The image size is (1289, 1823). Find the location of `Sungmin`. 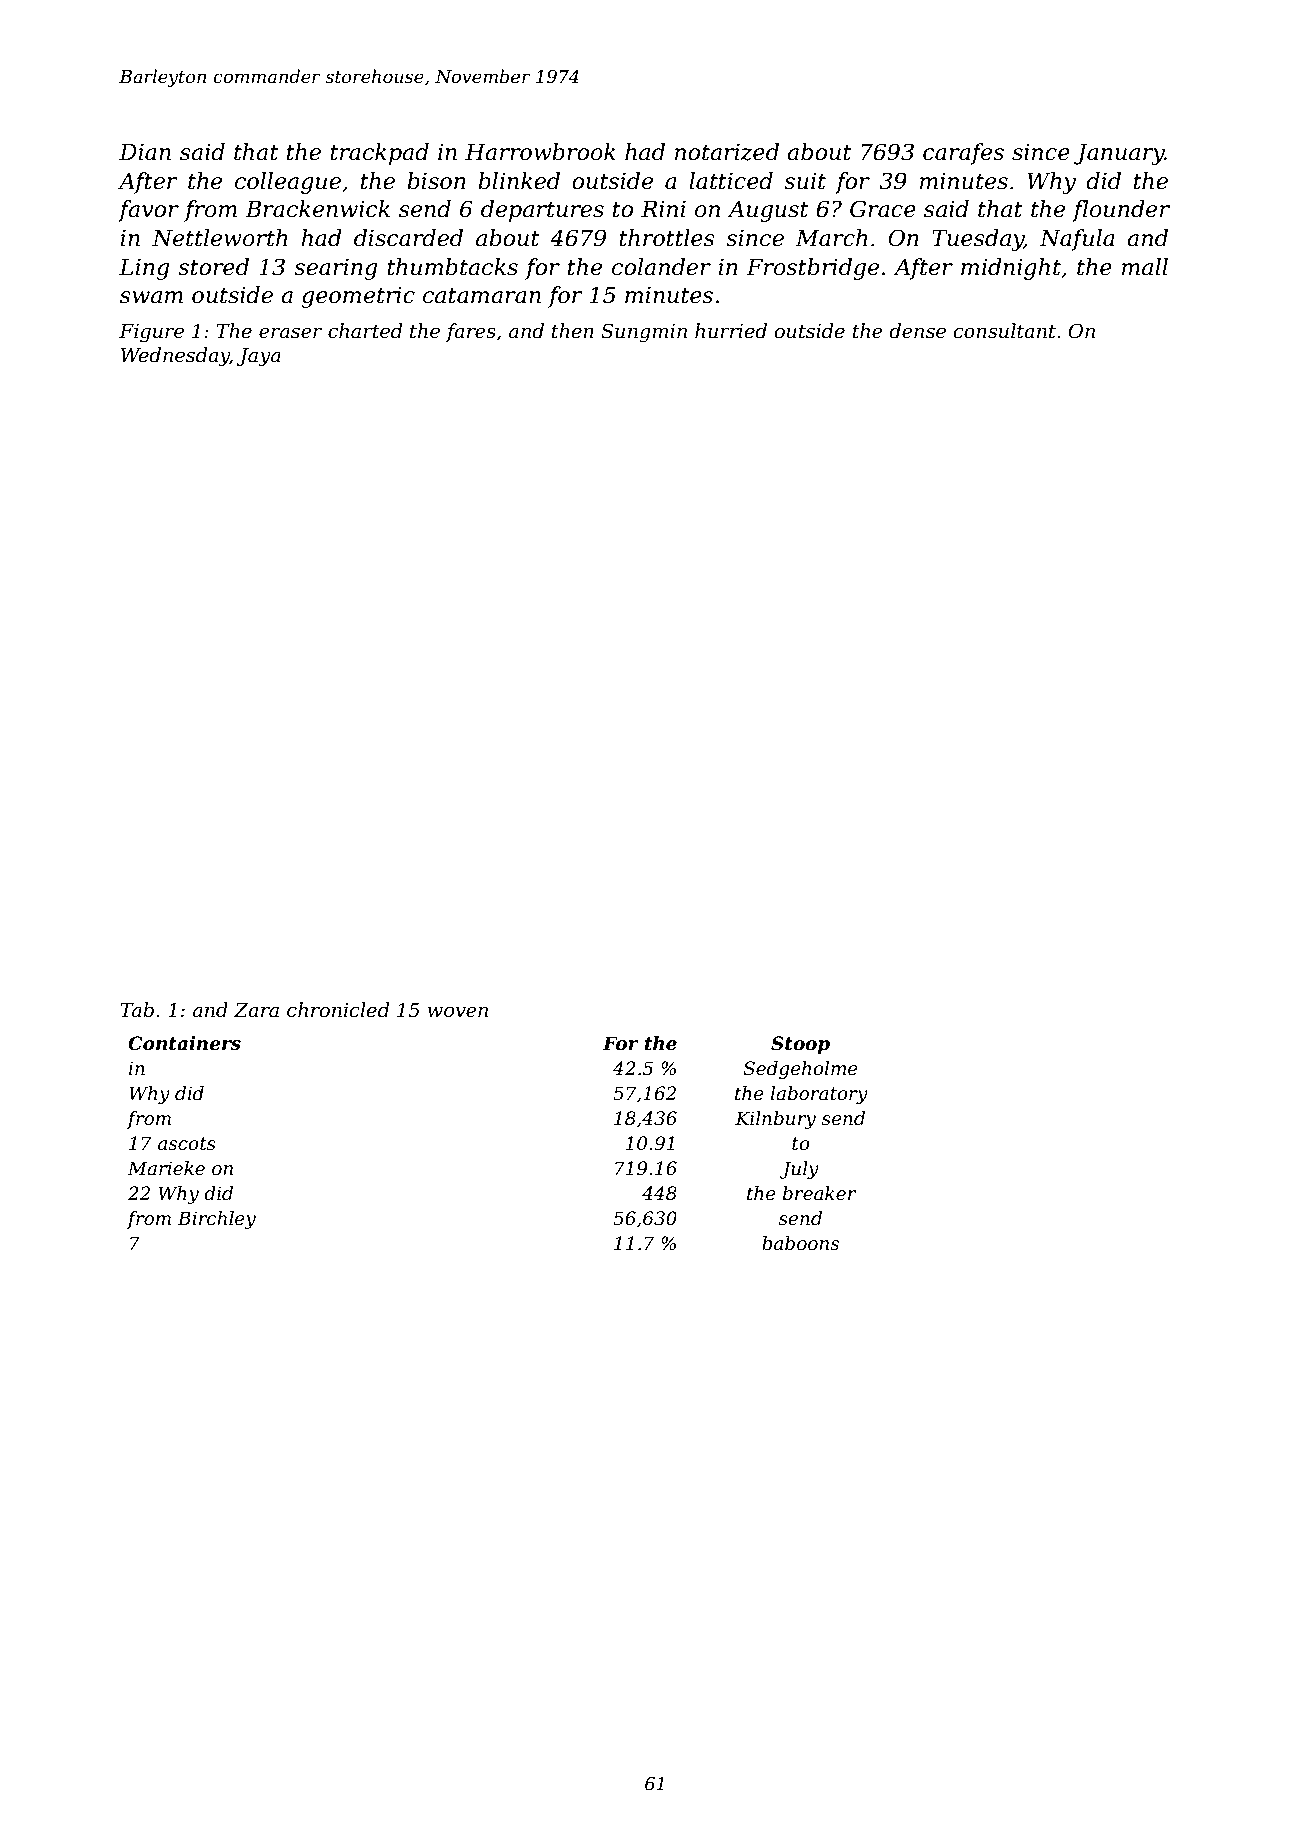

Sungmin is located at coordinates (644, 333).
